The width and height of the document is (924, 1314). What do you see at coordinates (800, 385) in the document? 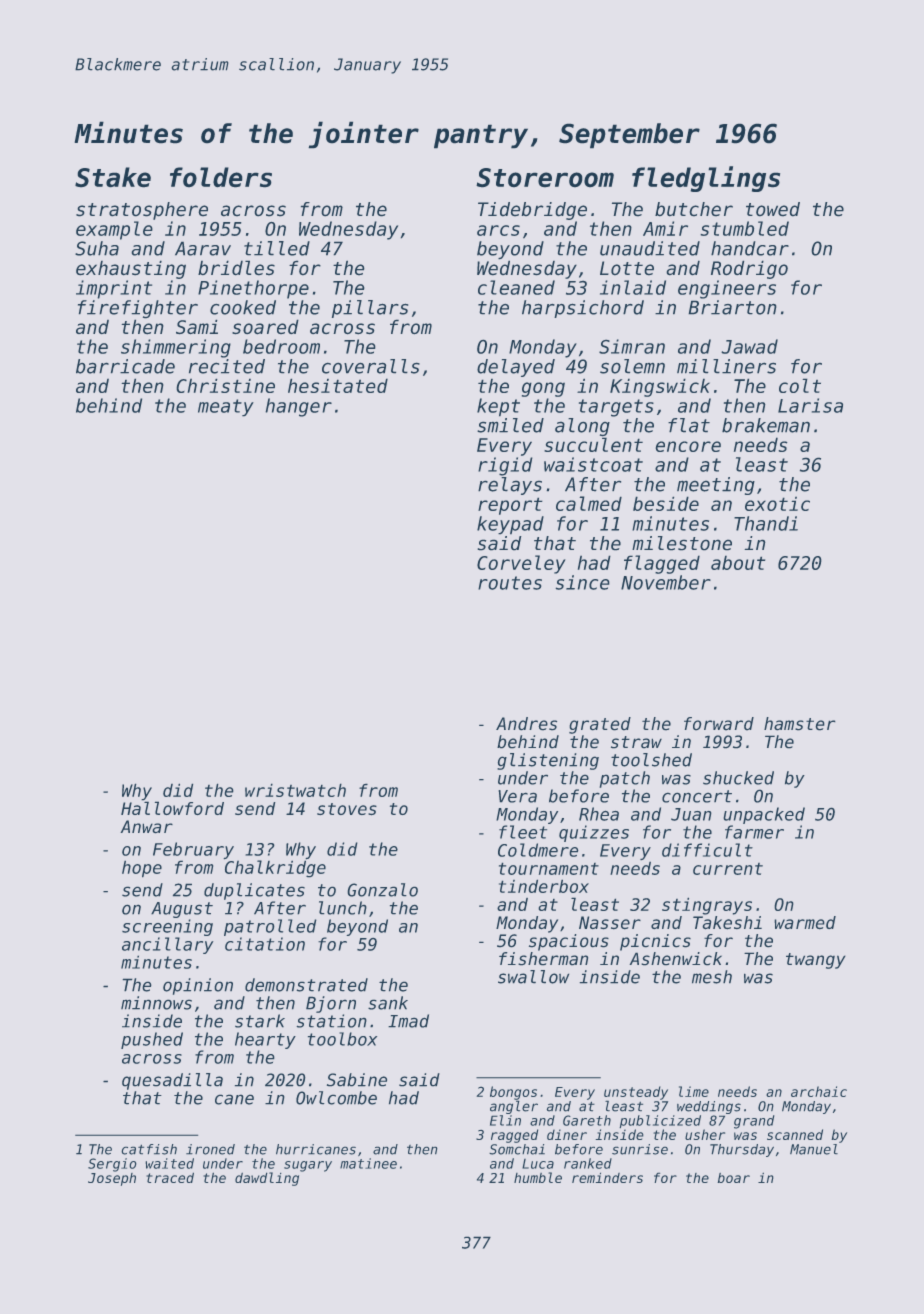
I see `colt` at bounding box center [800, 385].
